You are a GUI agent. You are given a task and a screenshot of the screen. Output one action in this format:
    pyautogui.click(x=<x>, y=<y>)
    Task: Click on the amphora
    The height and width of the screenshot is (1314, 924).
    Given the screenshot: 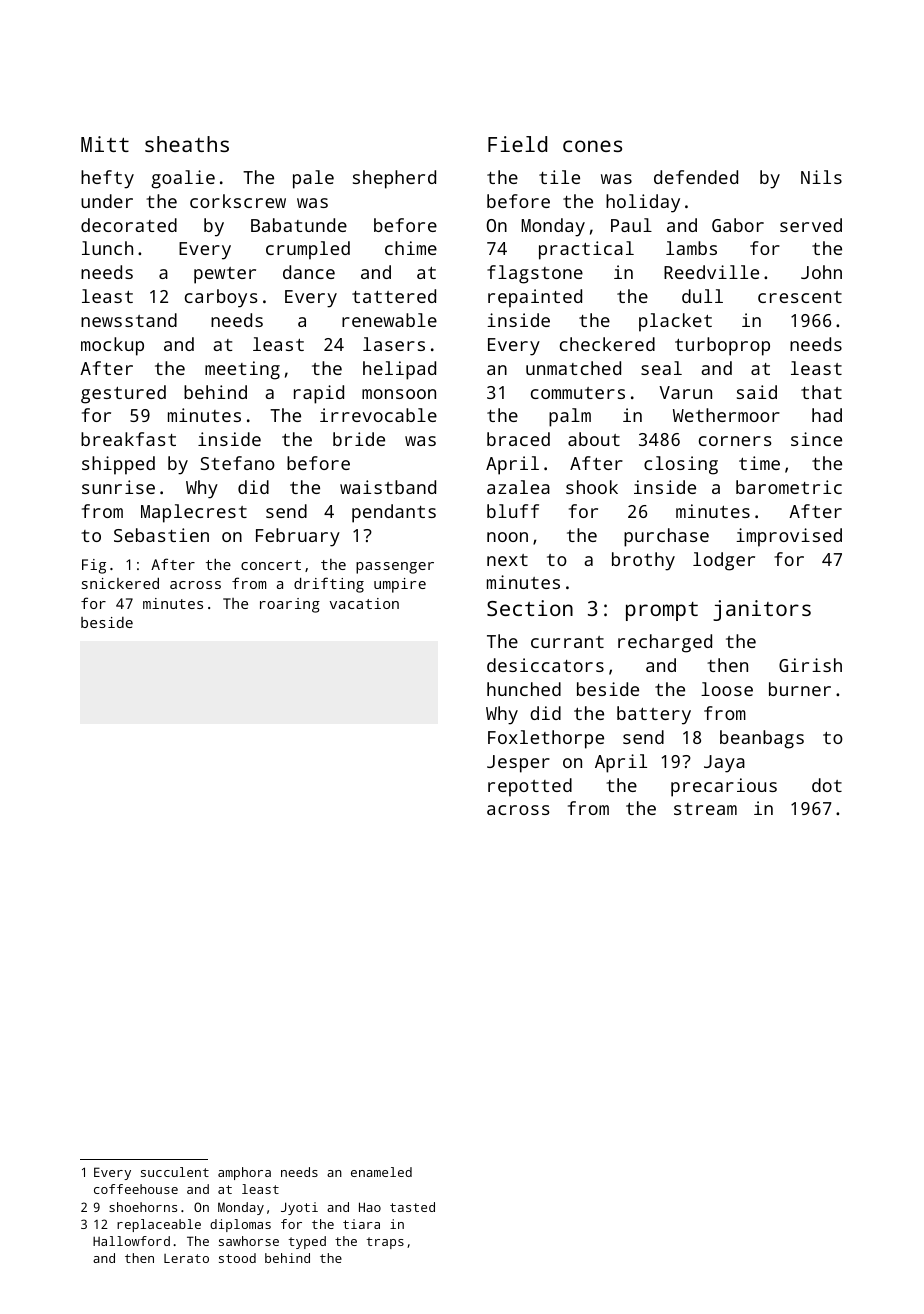 What is the action you would take?
    pyautogui.click(x=244, y=1173)
